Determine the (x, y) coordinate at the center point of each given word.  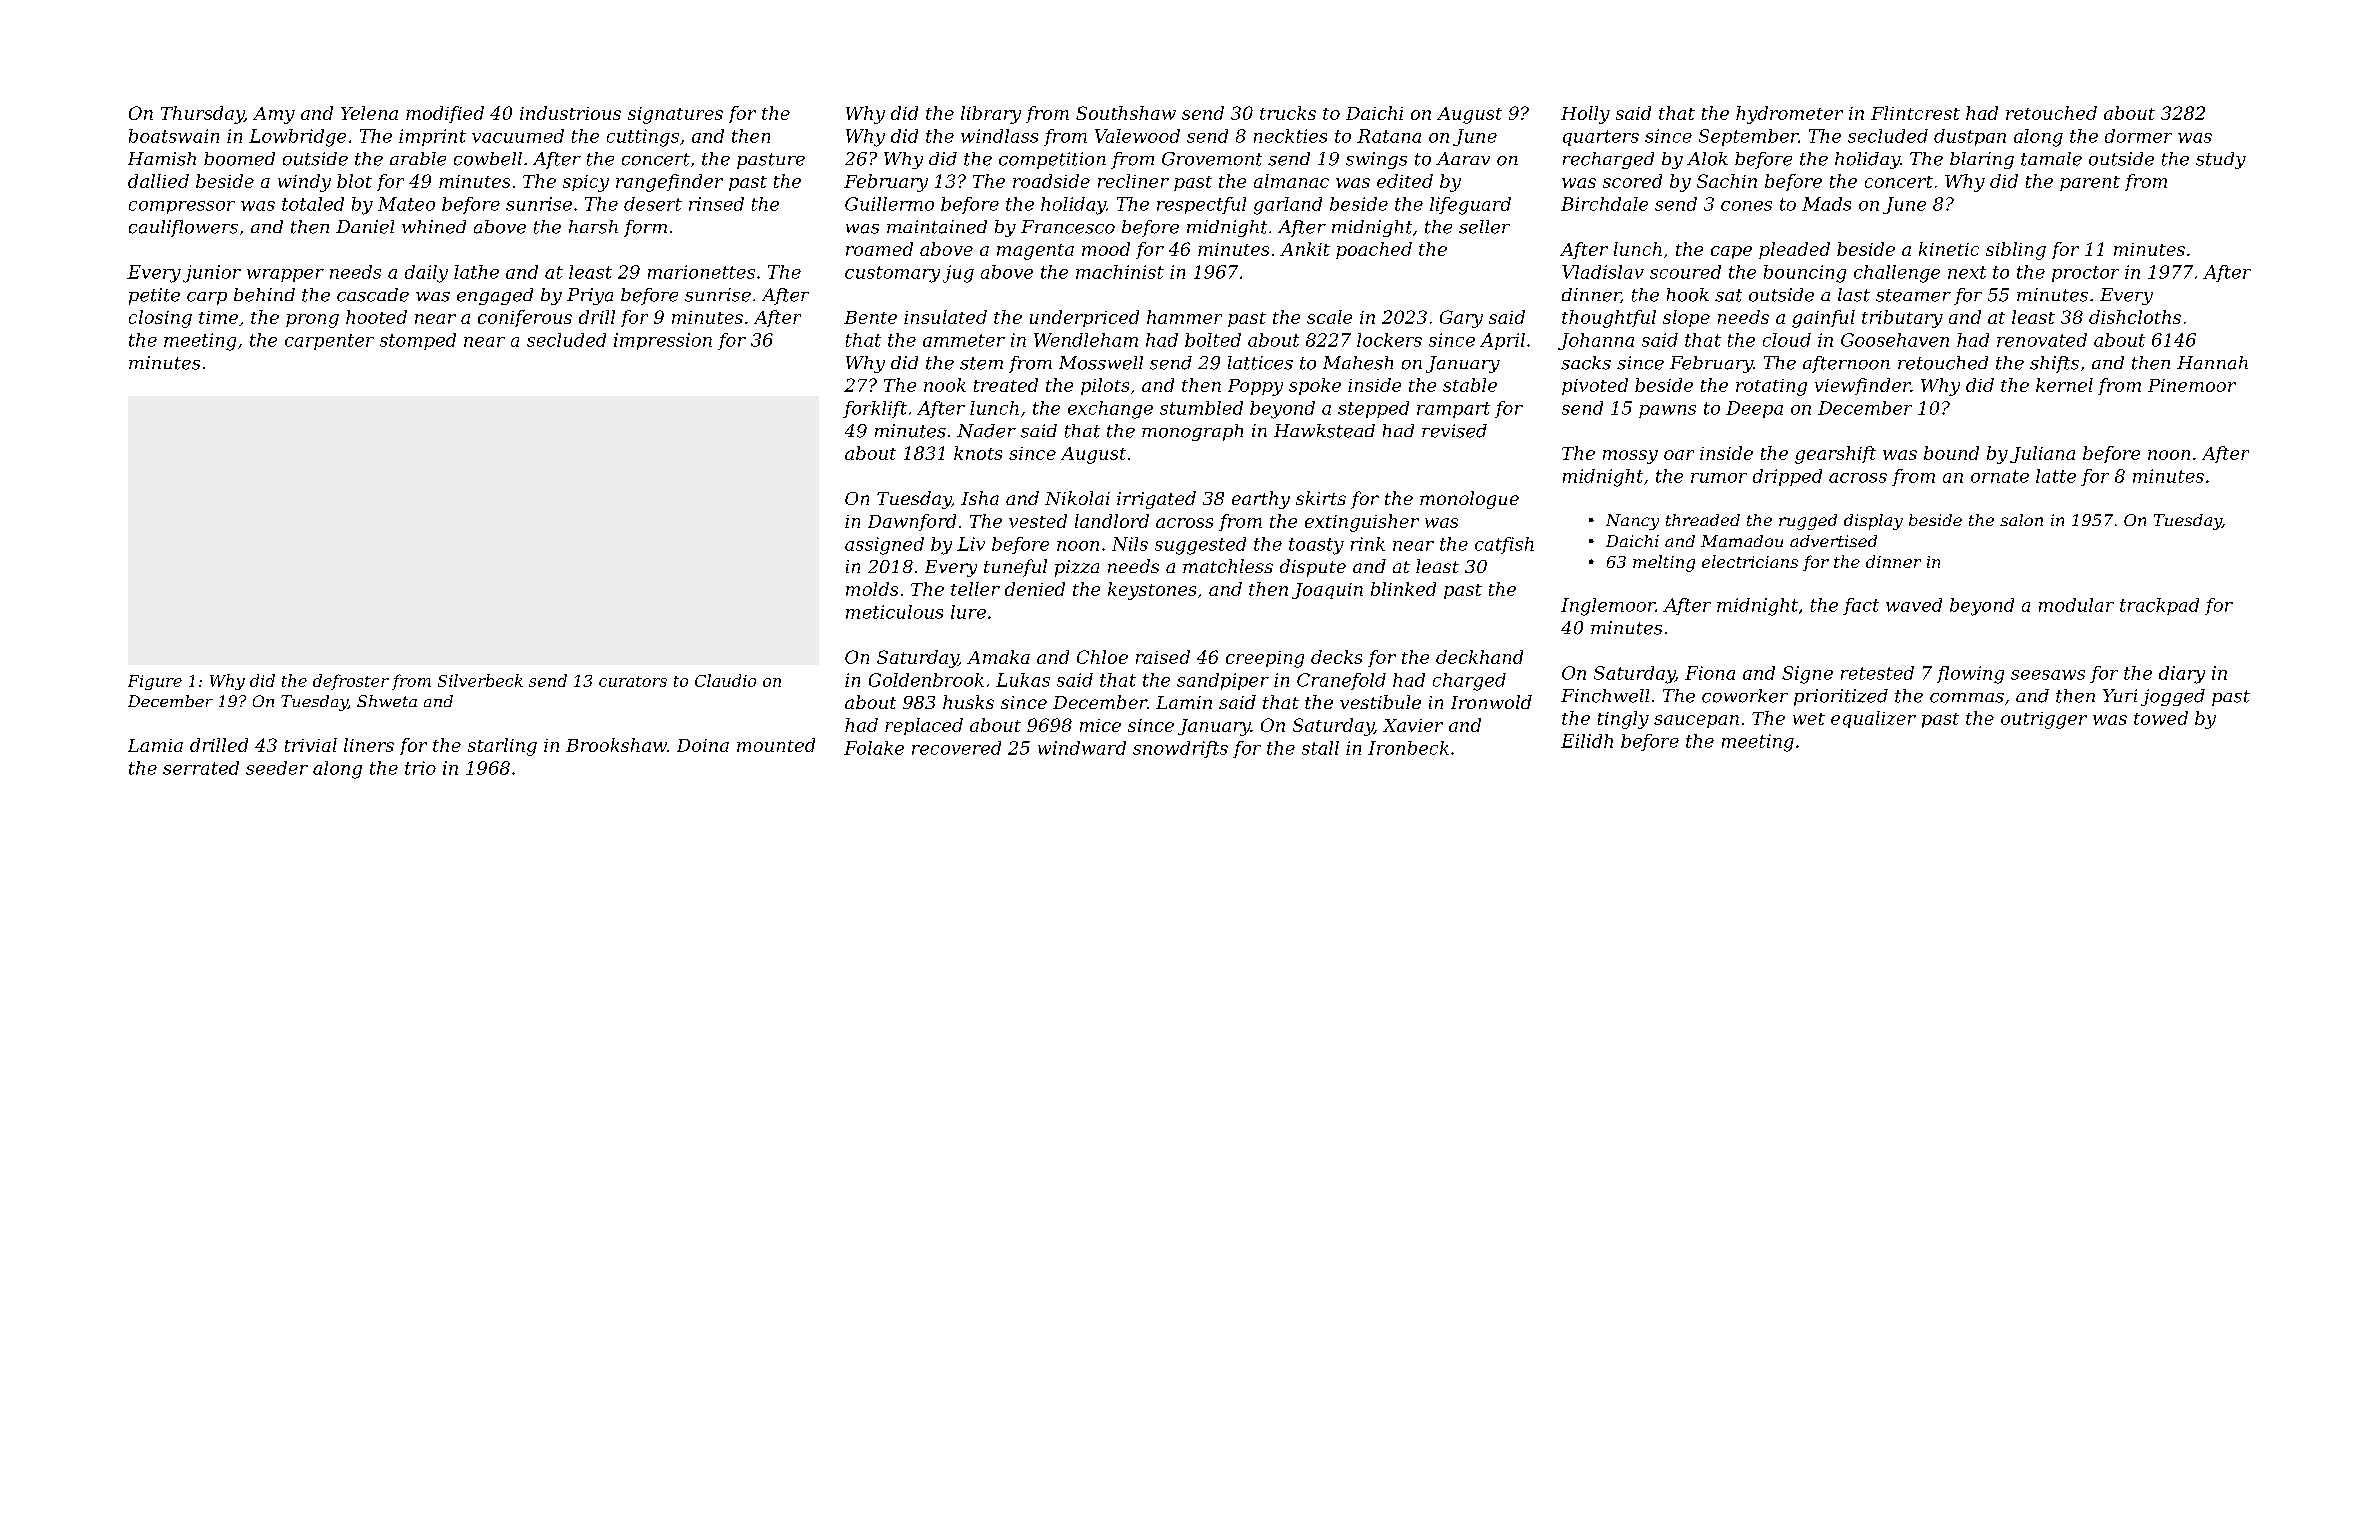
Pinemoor (2192, 385)
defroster (351, 682)
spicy (586, 183)
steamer (1913, 295)
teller (975, 589)
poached (1374, 250)
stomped (418, 341)
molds (872, 589)
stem (981, 363)
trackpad (2159, 606)
